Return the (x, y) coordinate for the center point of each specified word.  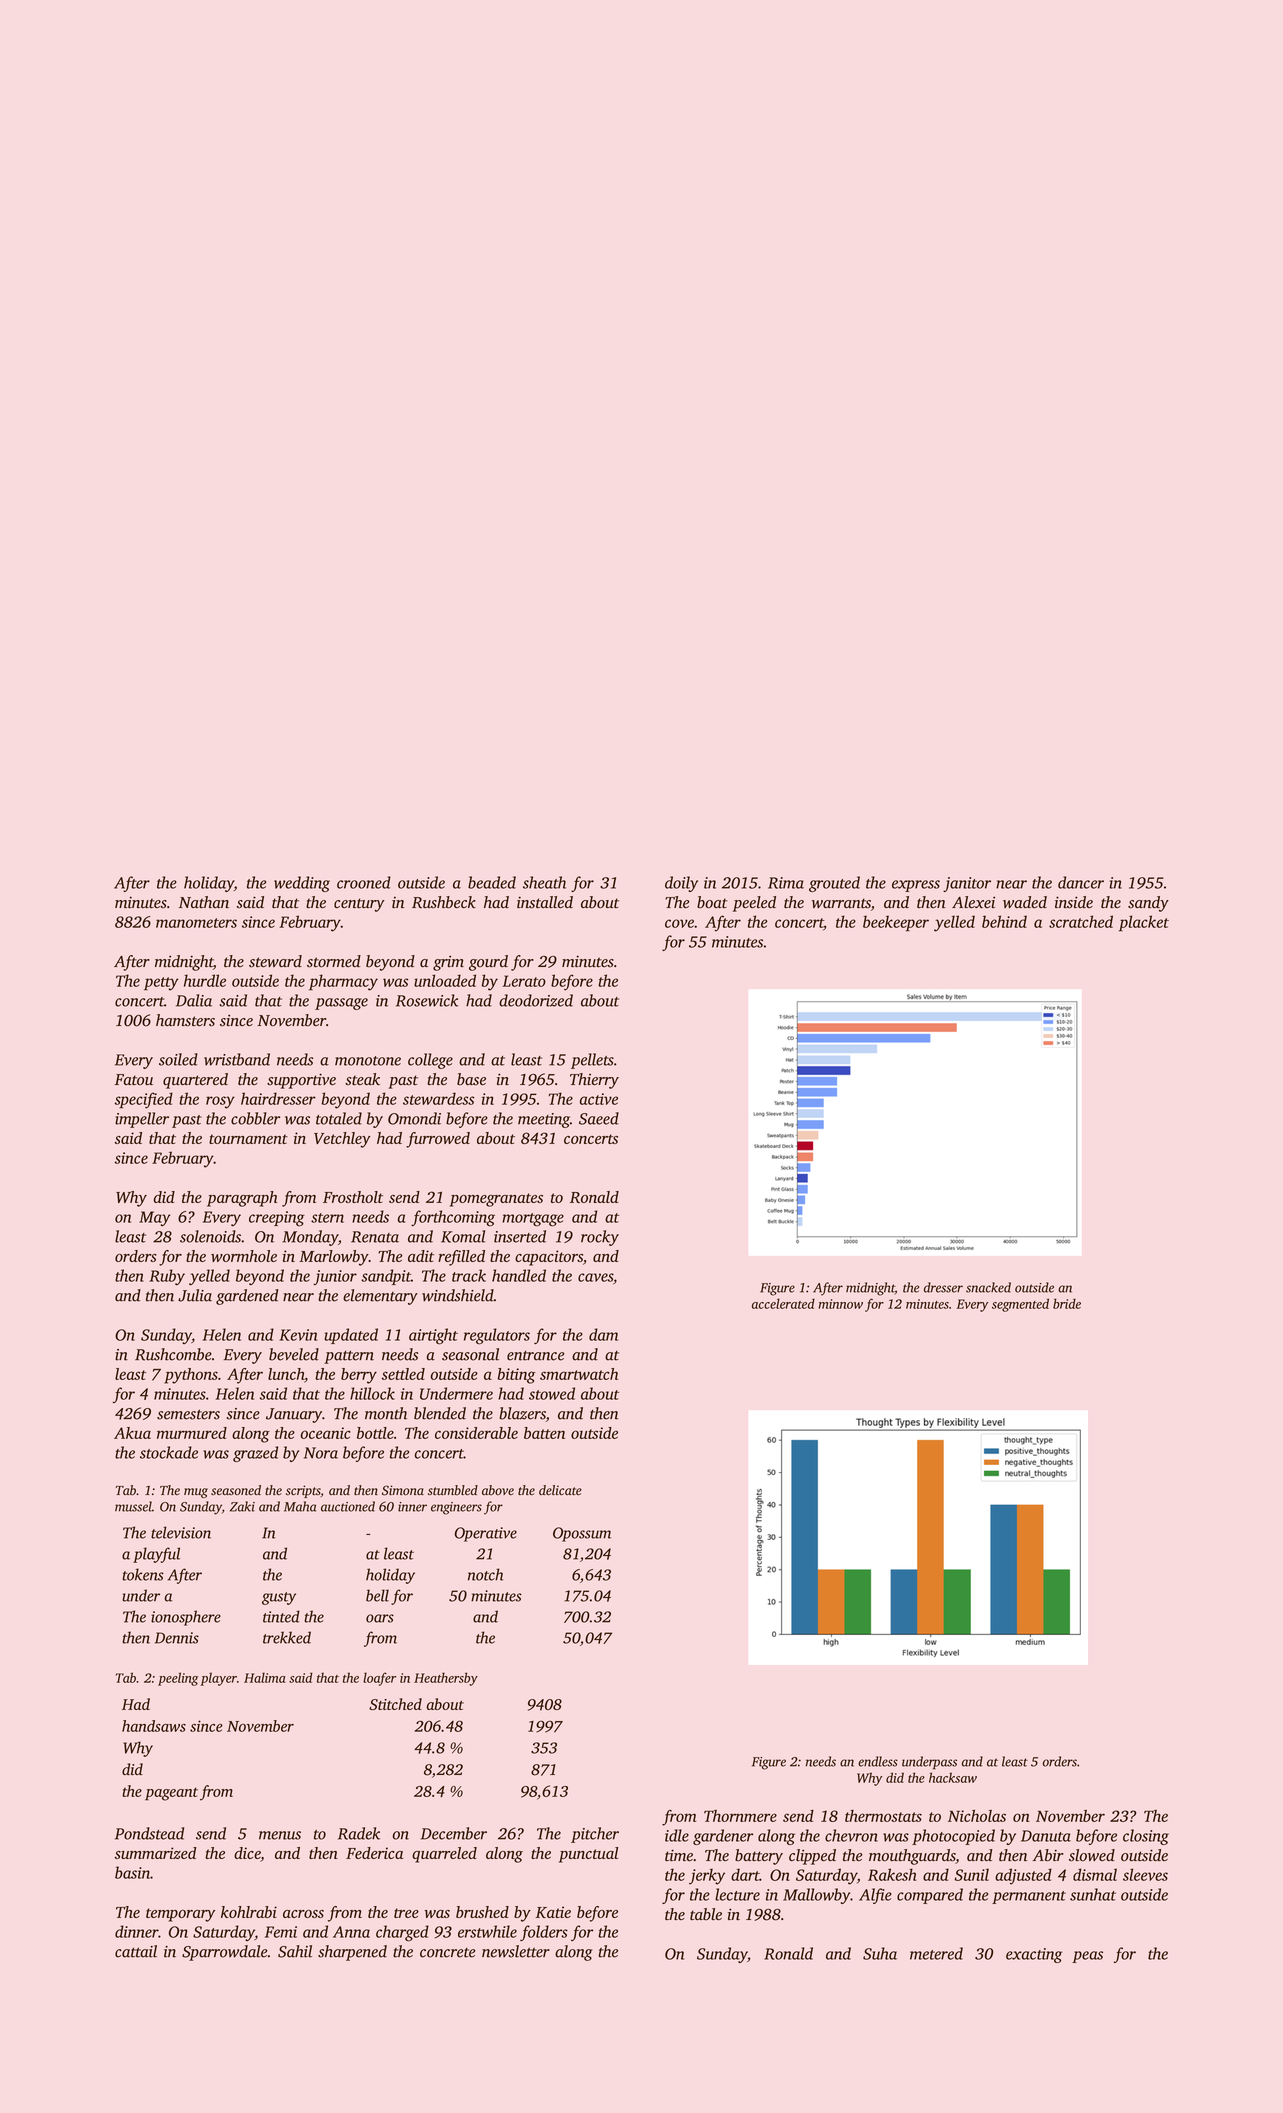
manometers (196, 923)
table (706, 1914)
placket (1144, 923)
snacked (988, 1287)
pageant (171, 1794)
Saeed (599, 1118)
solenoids (210, 1236)
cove (679, 923)
